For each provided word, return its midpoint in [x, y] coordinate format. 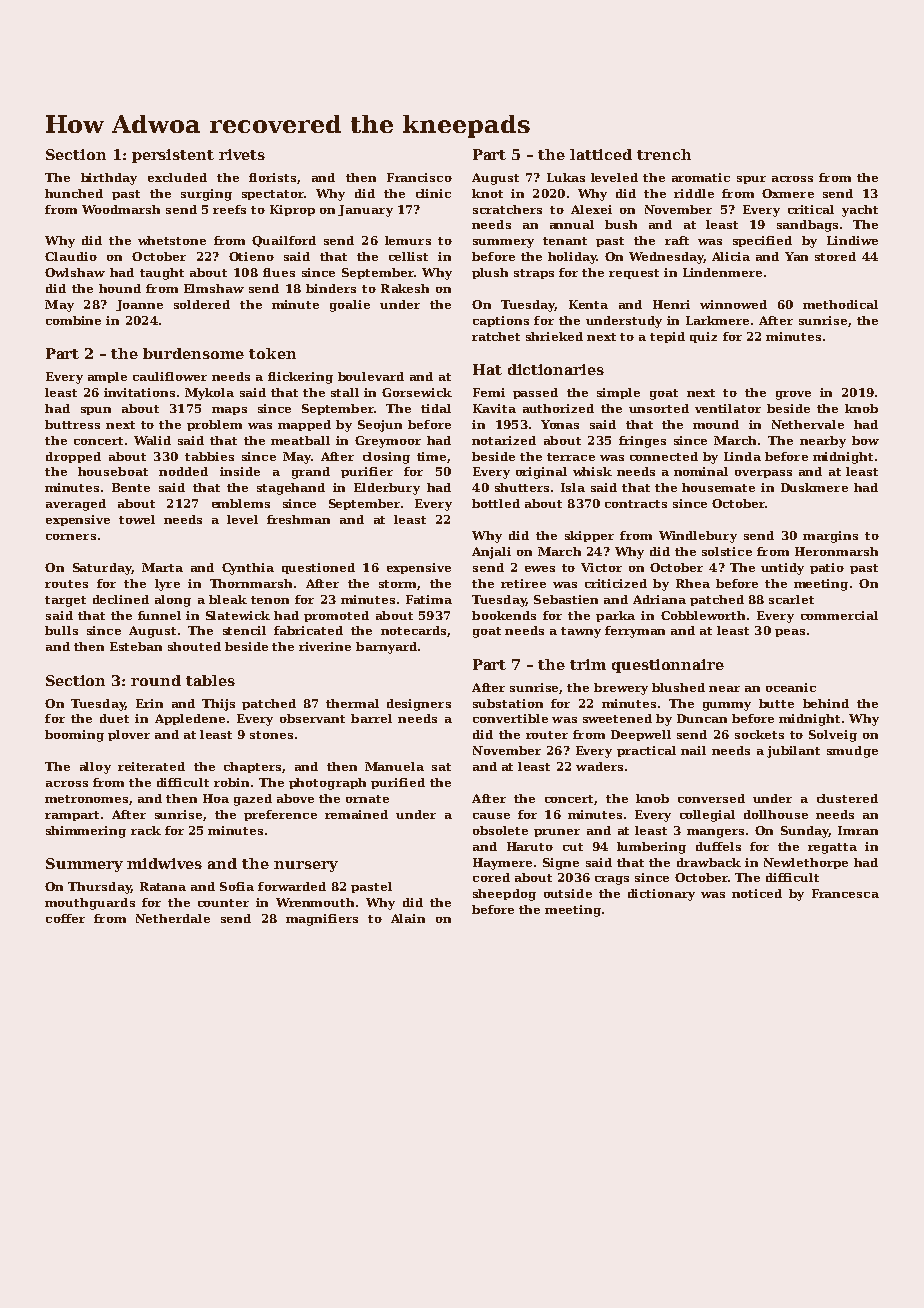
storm [397, 584]
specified [762, 241]
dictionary [661, 895]
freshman [298, 519]
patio [827, 568]
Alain [408, 918]
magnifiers [322, 920]
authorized [558, 408]
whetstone [172, 240]
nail [693, 750]
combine [73, 320]
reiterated [151, 766]
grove [793, 395]
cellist [408, 256]
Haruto [530, 846]
